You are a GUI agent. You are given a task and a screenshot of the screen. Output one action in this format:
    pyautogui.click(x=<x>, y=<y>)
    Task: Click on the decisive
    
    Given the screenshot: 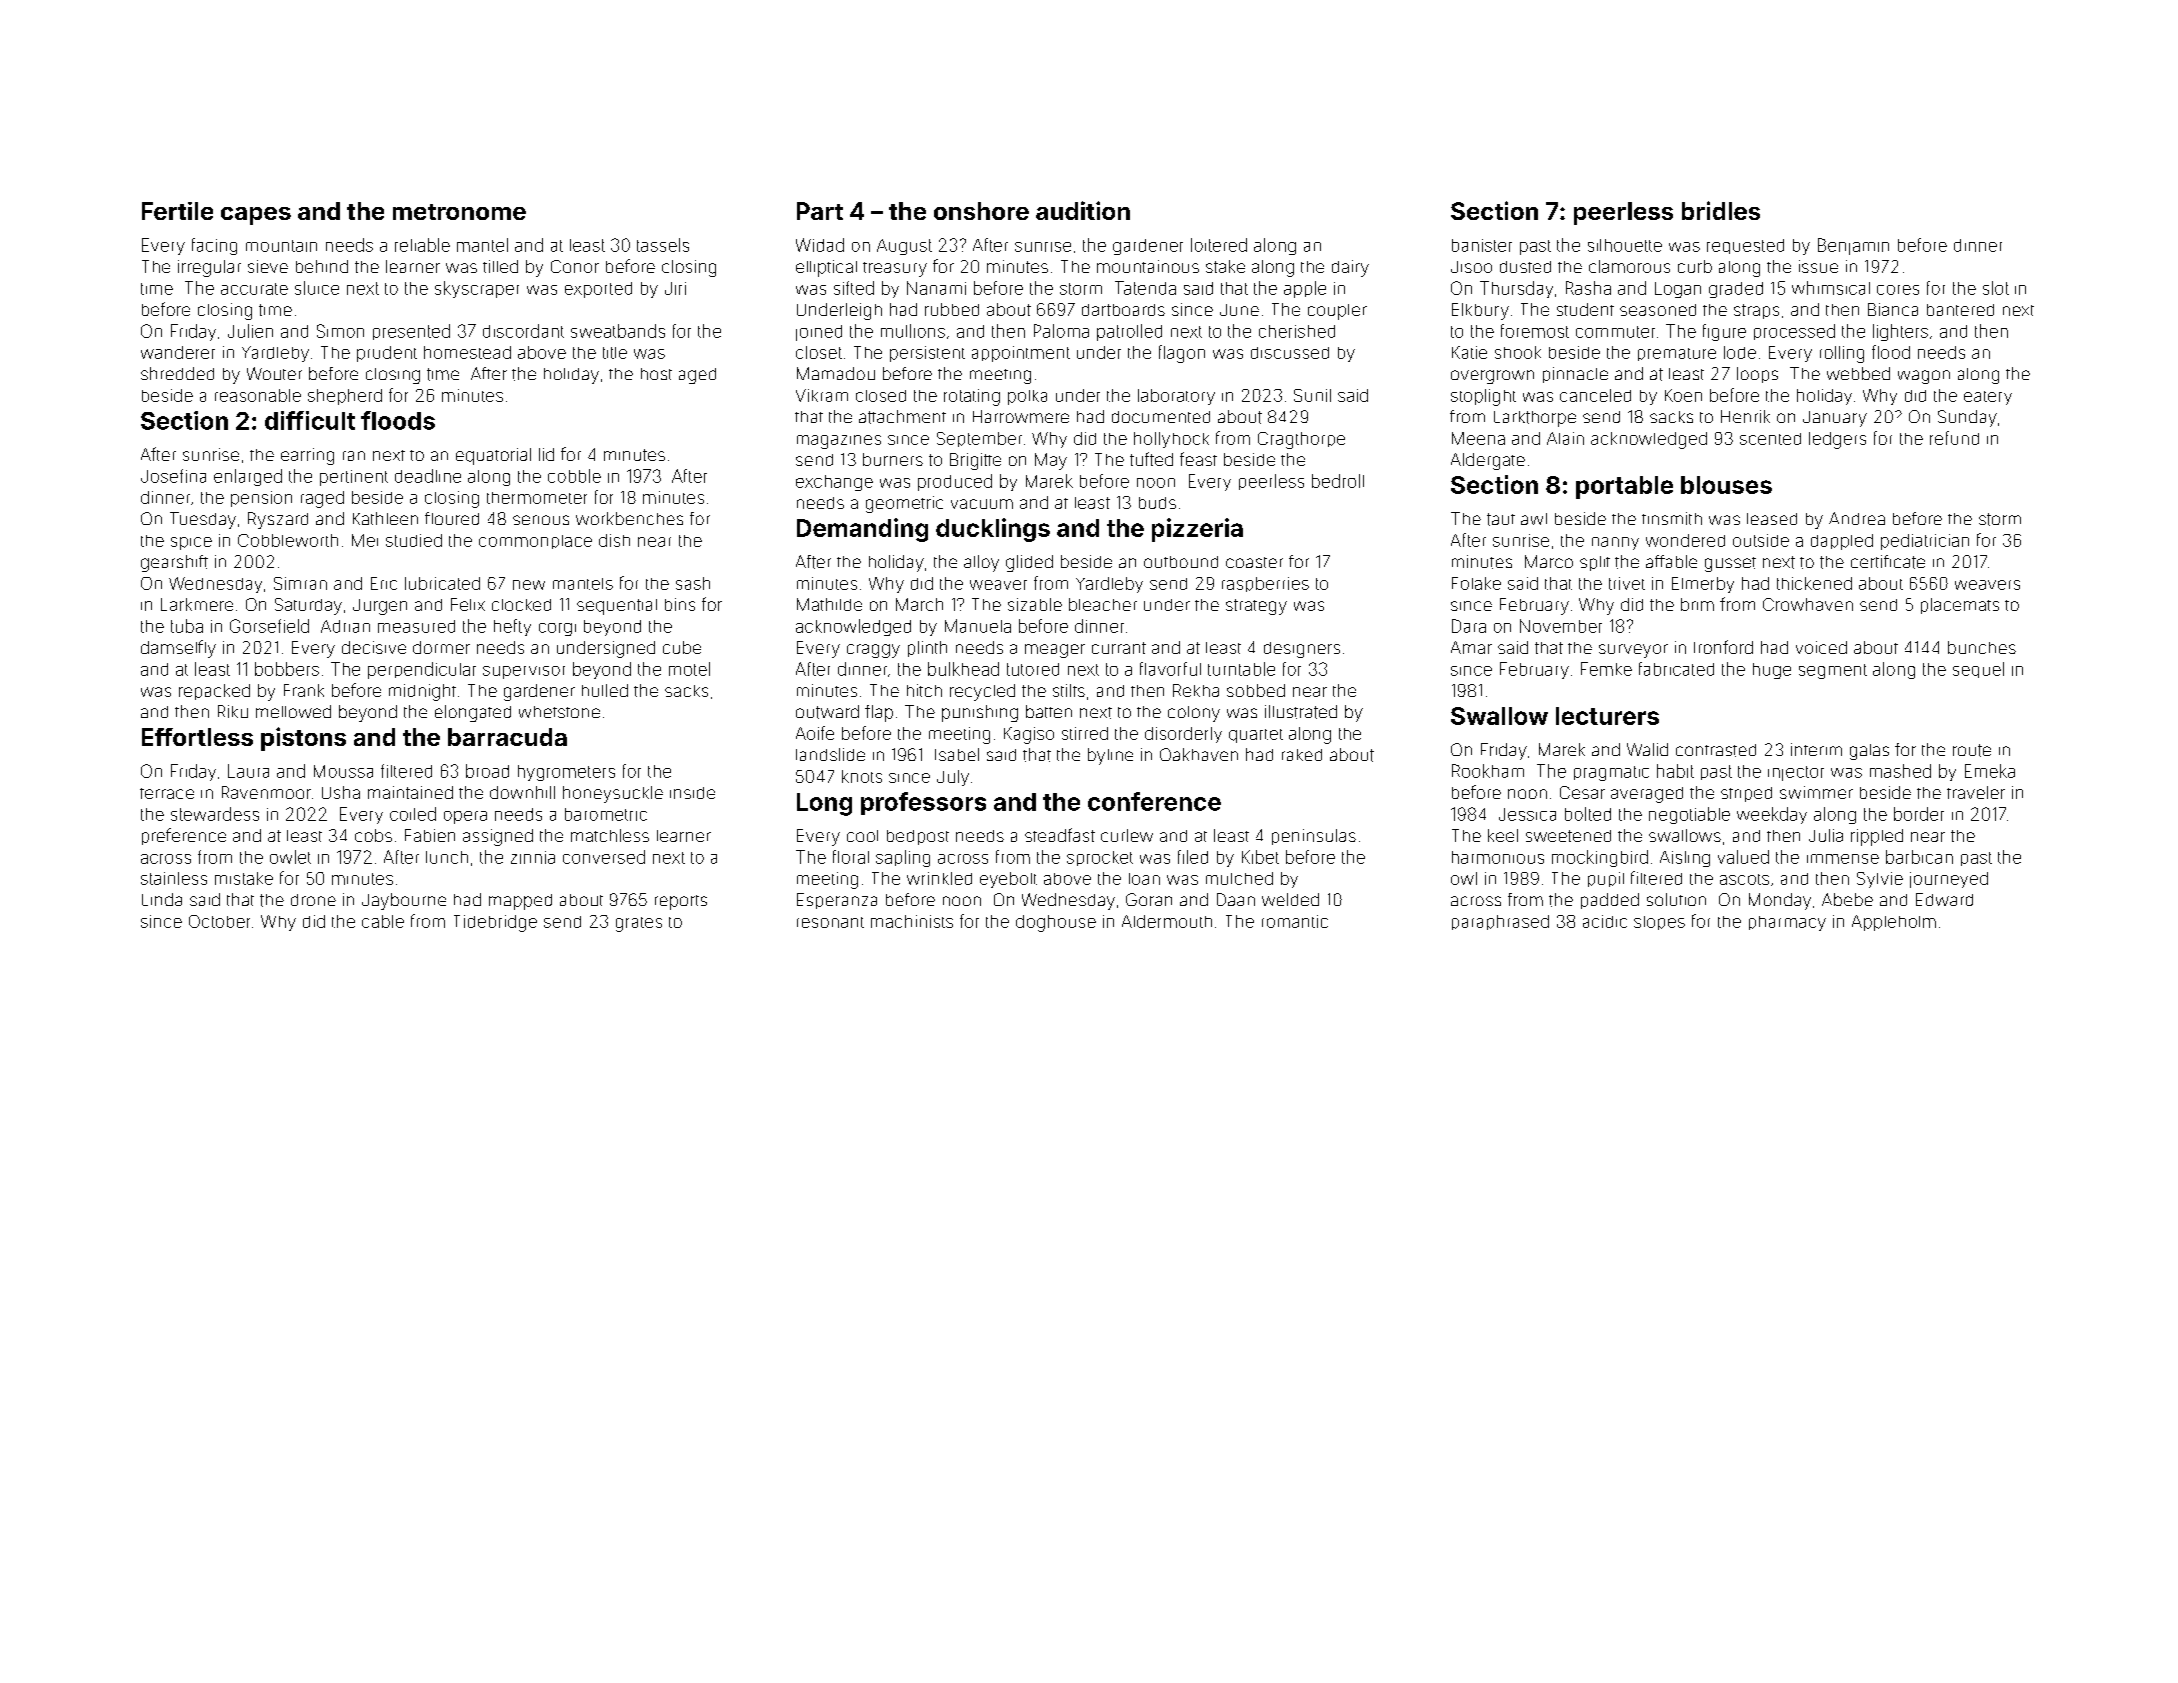 What is the action you would take?
    pyautogui.click(x=374, y=647)
